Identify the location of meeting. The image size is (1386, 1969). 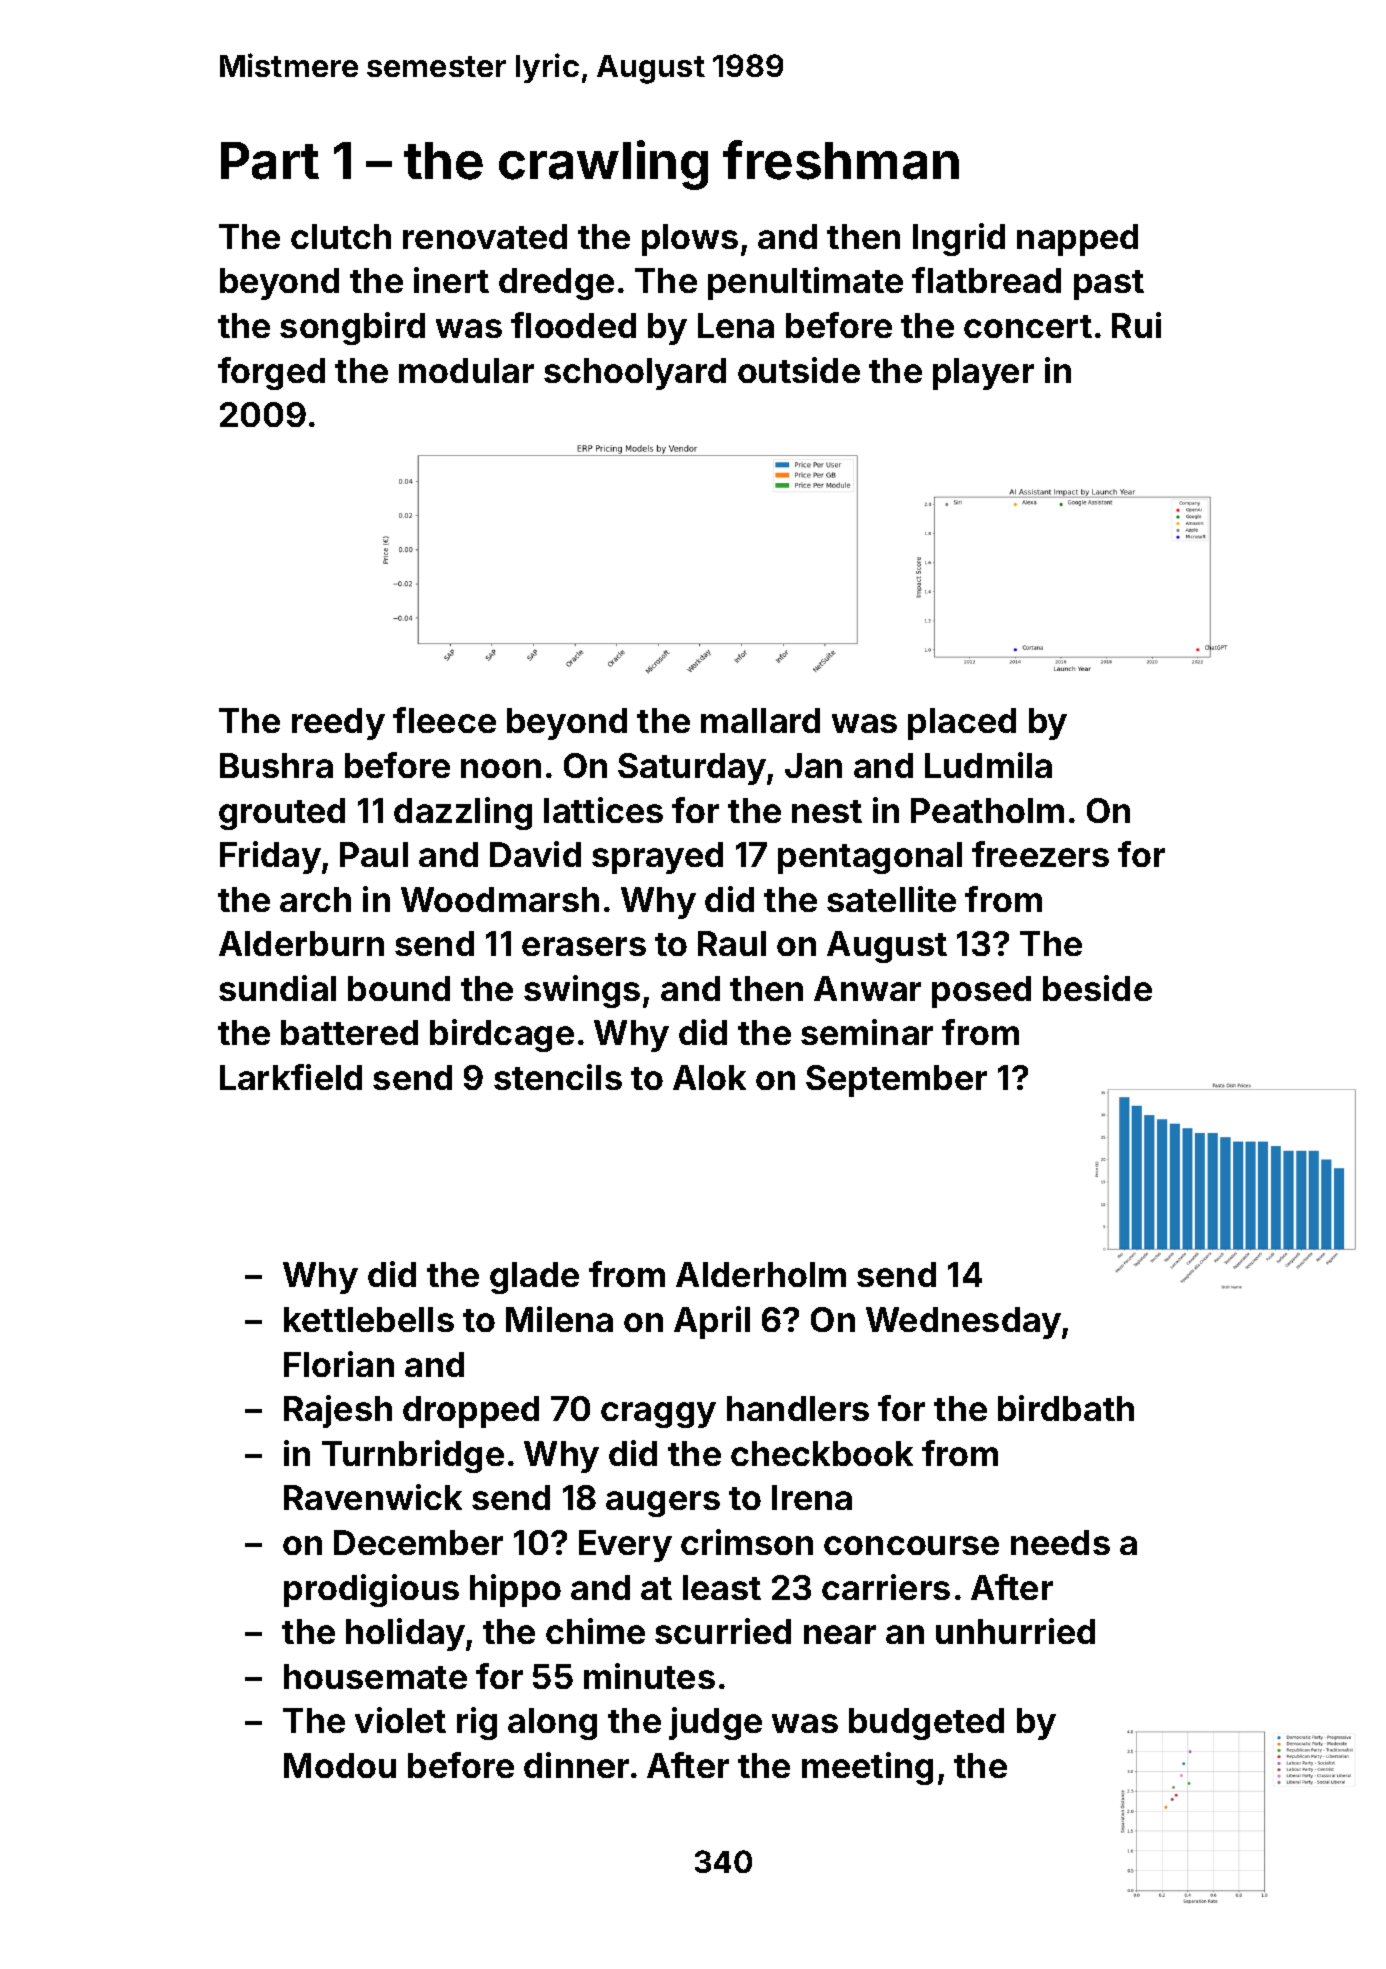
(867, 1768).
